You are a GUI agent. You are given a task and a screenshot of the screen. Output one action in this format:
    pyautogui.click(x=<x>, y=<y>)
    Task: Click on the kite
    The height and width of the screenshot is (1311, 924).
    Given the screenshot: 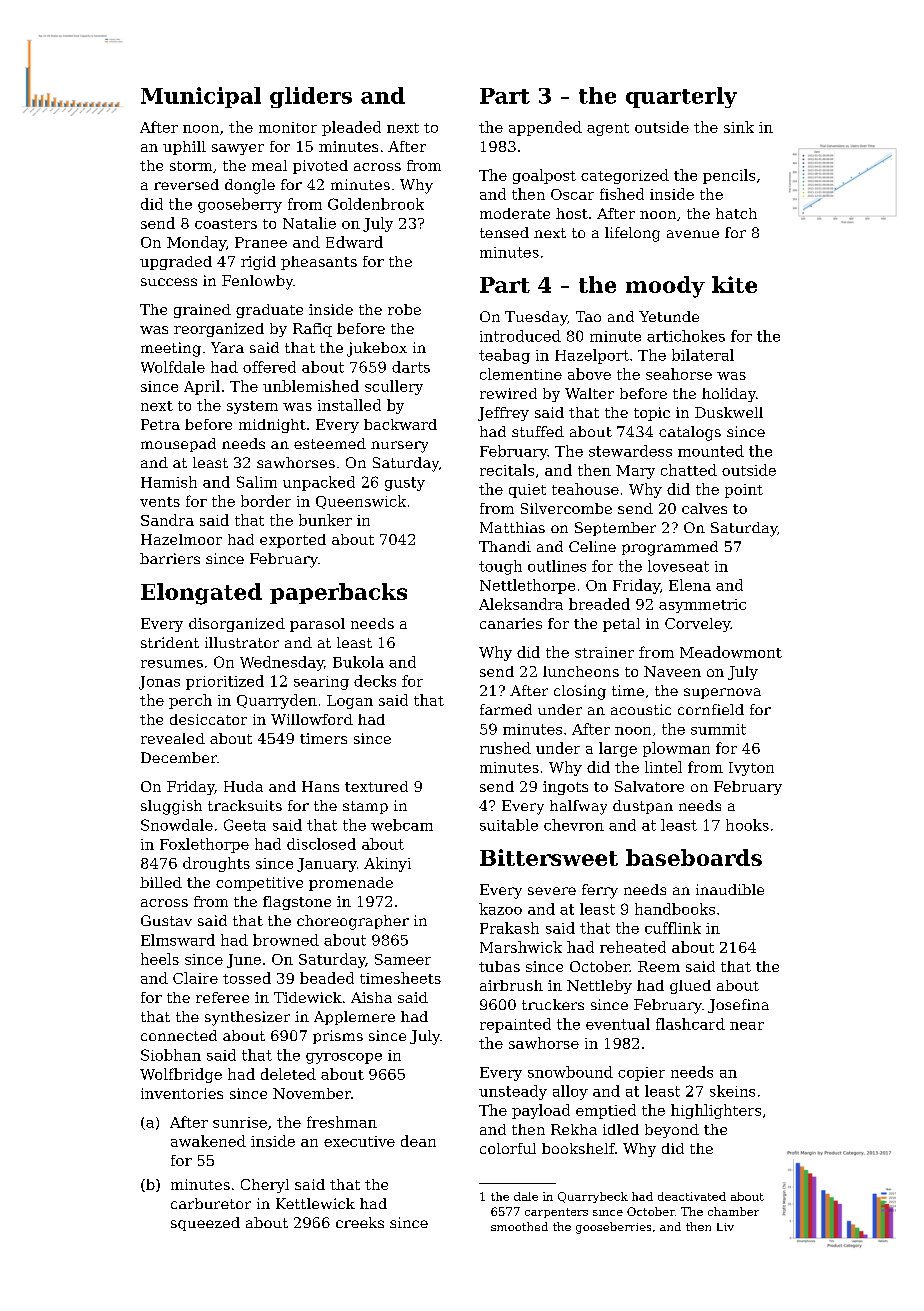 What is the action you would take?
    pyautogui.click(x=734, y=284)
